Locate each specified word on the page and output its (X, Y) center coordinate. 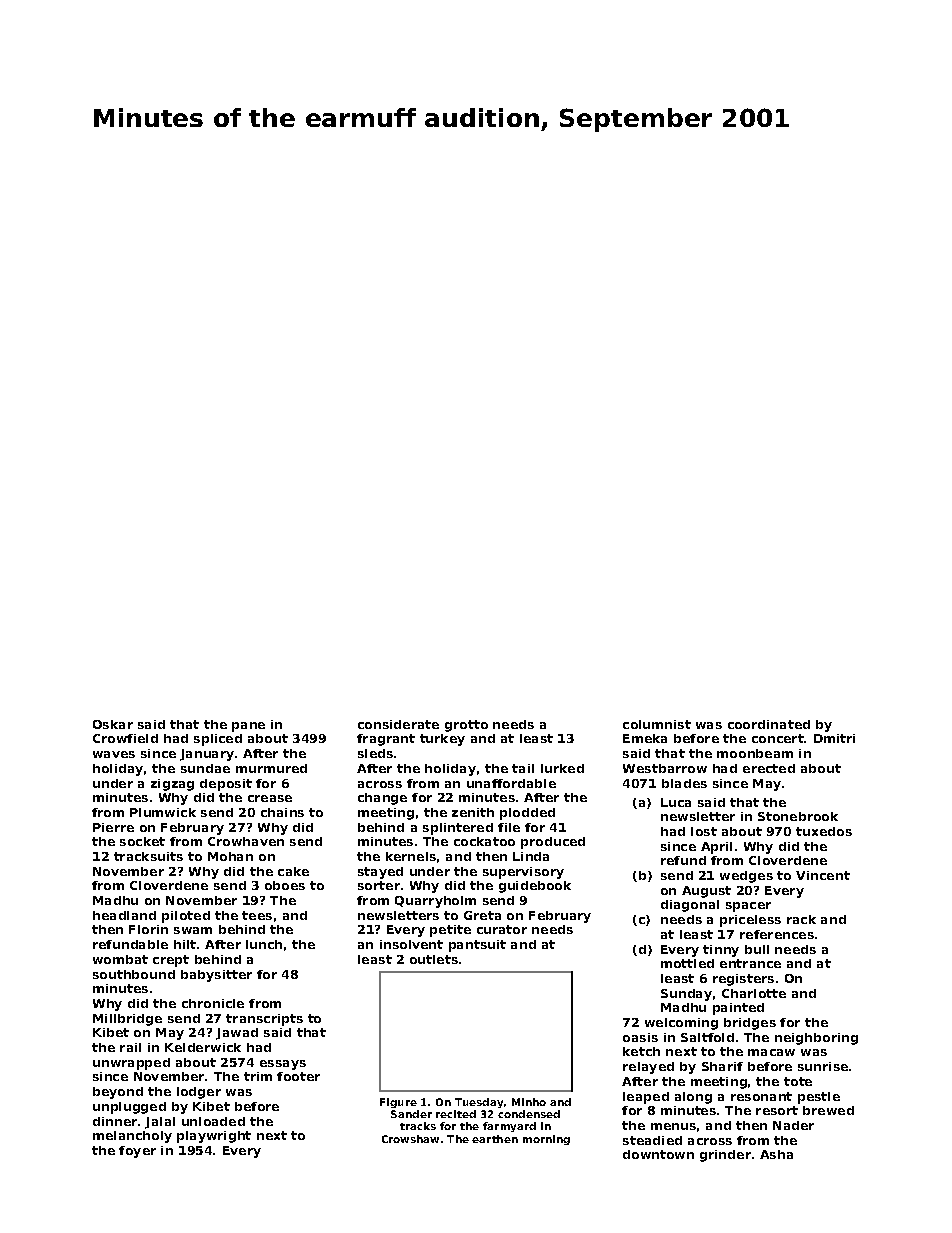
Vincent (823, 875)
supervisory (523, 873)
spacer (748, 907)
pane (248, 727)
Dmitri (834, 738)
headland (124, 915)
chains (282, 812)
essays (283, 1065)
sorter (379, 885)
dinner (115, 1121)
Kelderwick (203, 1047)
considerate (398, 724)
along (693, 1098)
